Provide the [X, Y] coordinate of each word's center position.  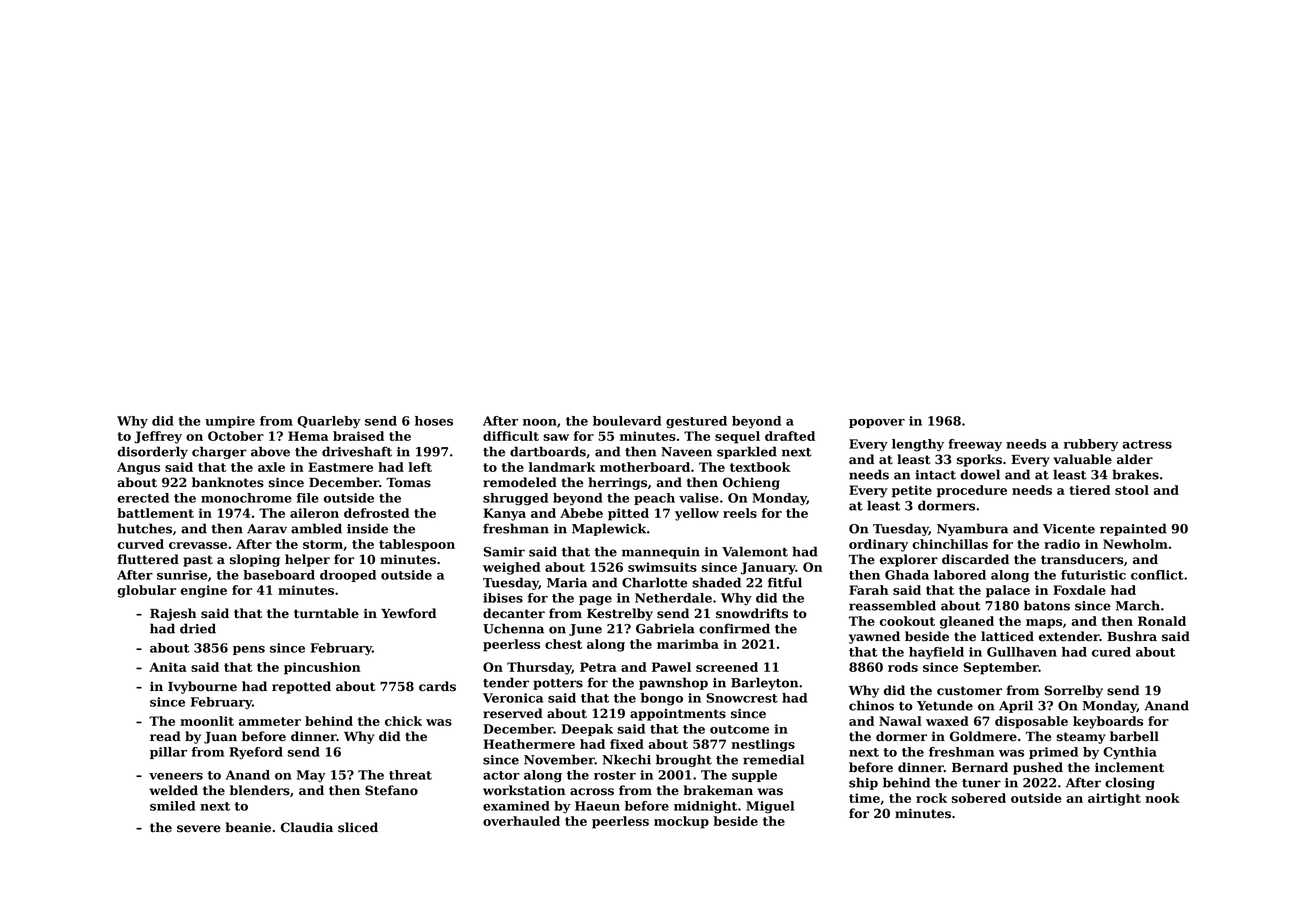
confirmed [734, 628]
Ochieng [751, 483]
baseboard [279, 575]
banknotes [228, 482]
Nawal [900, 721]
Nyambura [972, 529]
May [311, 776]
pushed [1038, 768]
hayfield [936, 653]
